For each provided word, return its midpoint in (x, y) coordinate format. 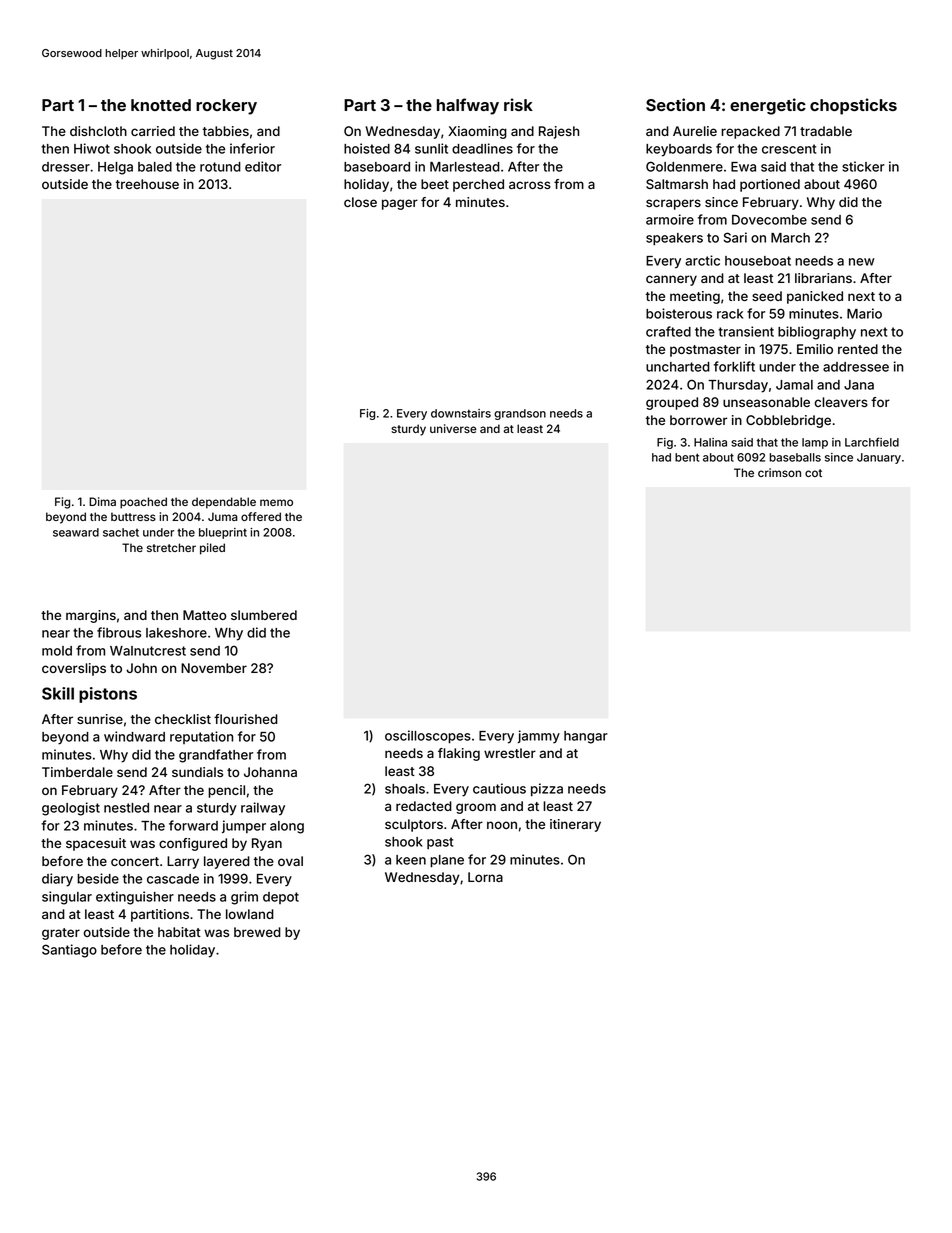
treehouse (147, 184)
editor (263, 166)
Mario (864, 313)
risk (518, 104)
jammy (539, 737)
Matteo (204, 615)
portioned (770, 185)
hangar (586, 737)
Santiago (69, 951)
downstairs (461, 413)
